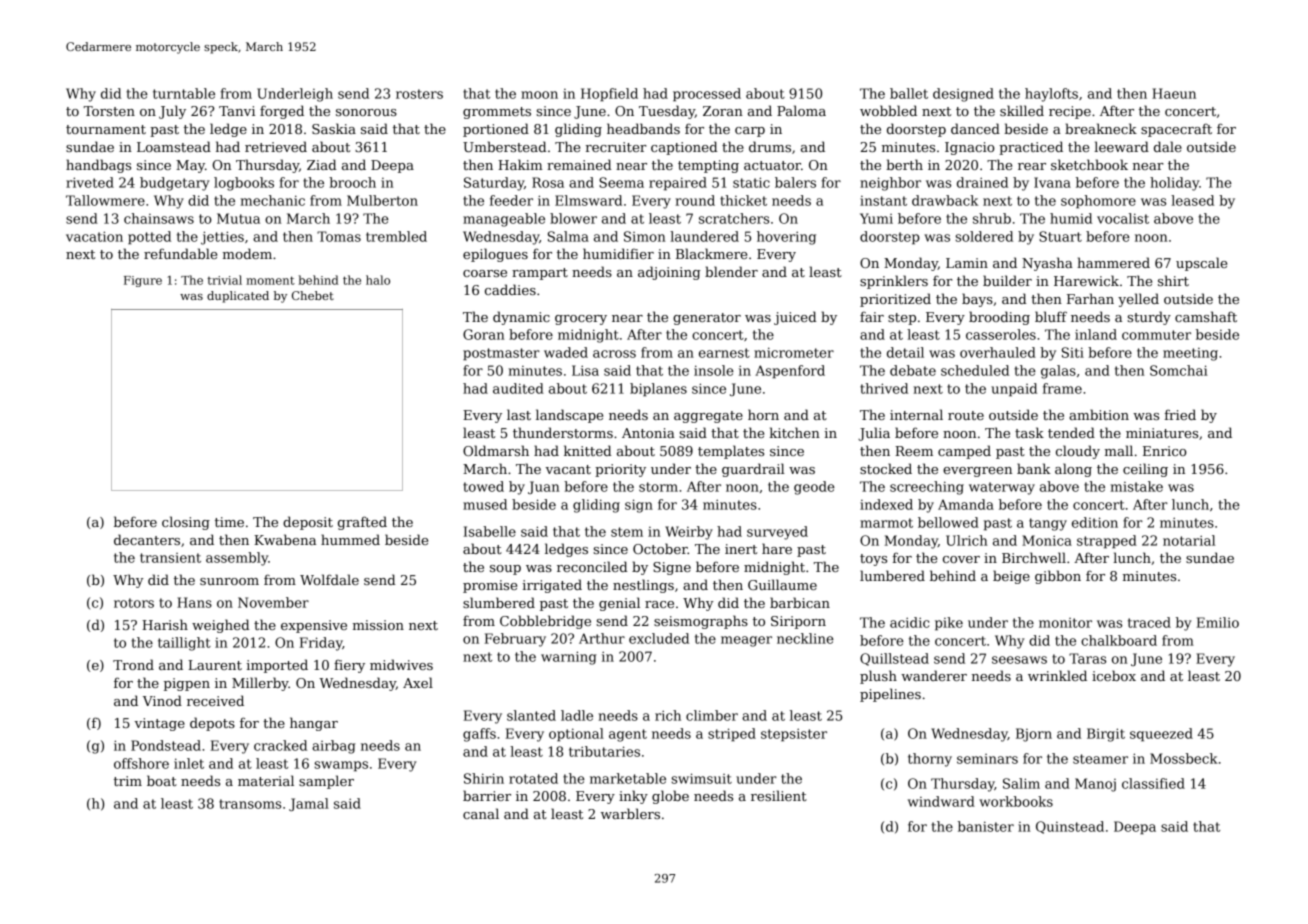 Image resolution: width=1308 pixels, height=924 pixels. I want to click on sturdy, so click(1149, 318).
